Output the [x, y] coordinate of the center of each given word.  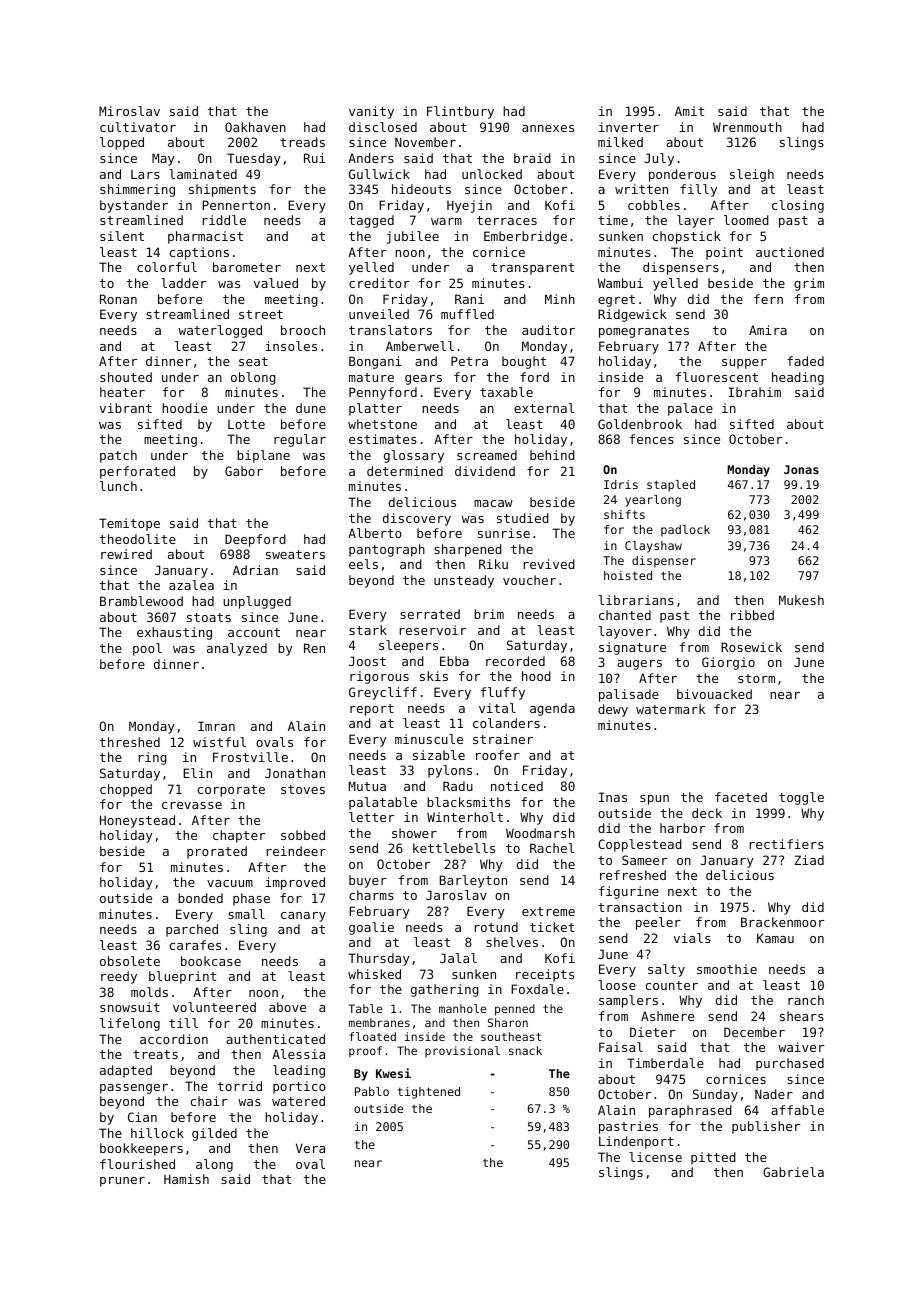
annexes [548, 128]
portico [299, 1087]
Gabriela [793, 1172]
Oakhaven [255, 127]
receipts [545, 975]
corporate [231, 791]
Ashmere [667, 1016]
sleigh [752, 175]
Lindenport [636, 1142]
